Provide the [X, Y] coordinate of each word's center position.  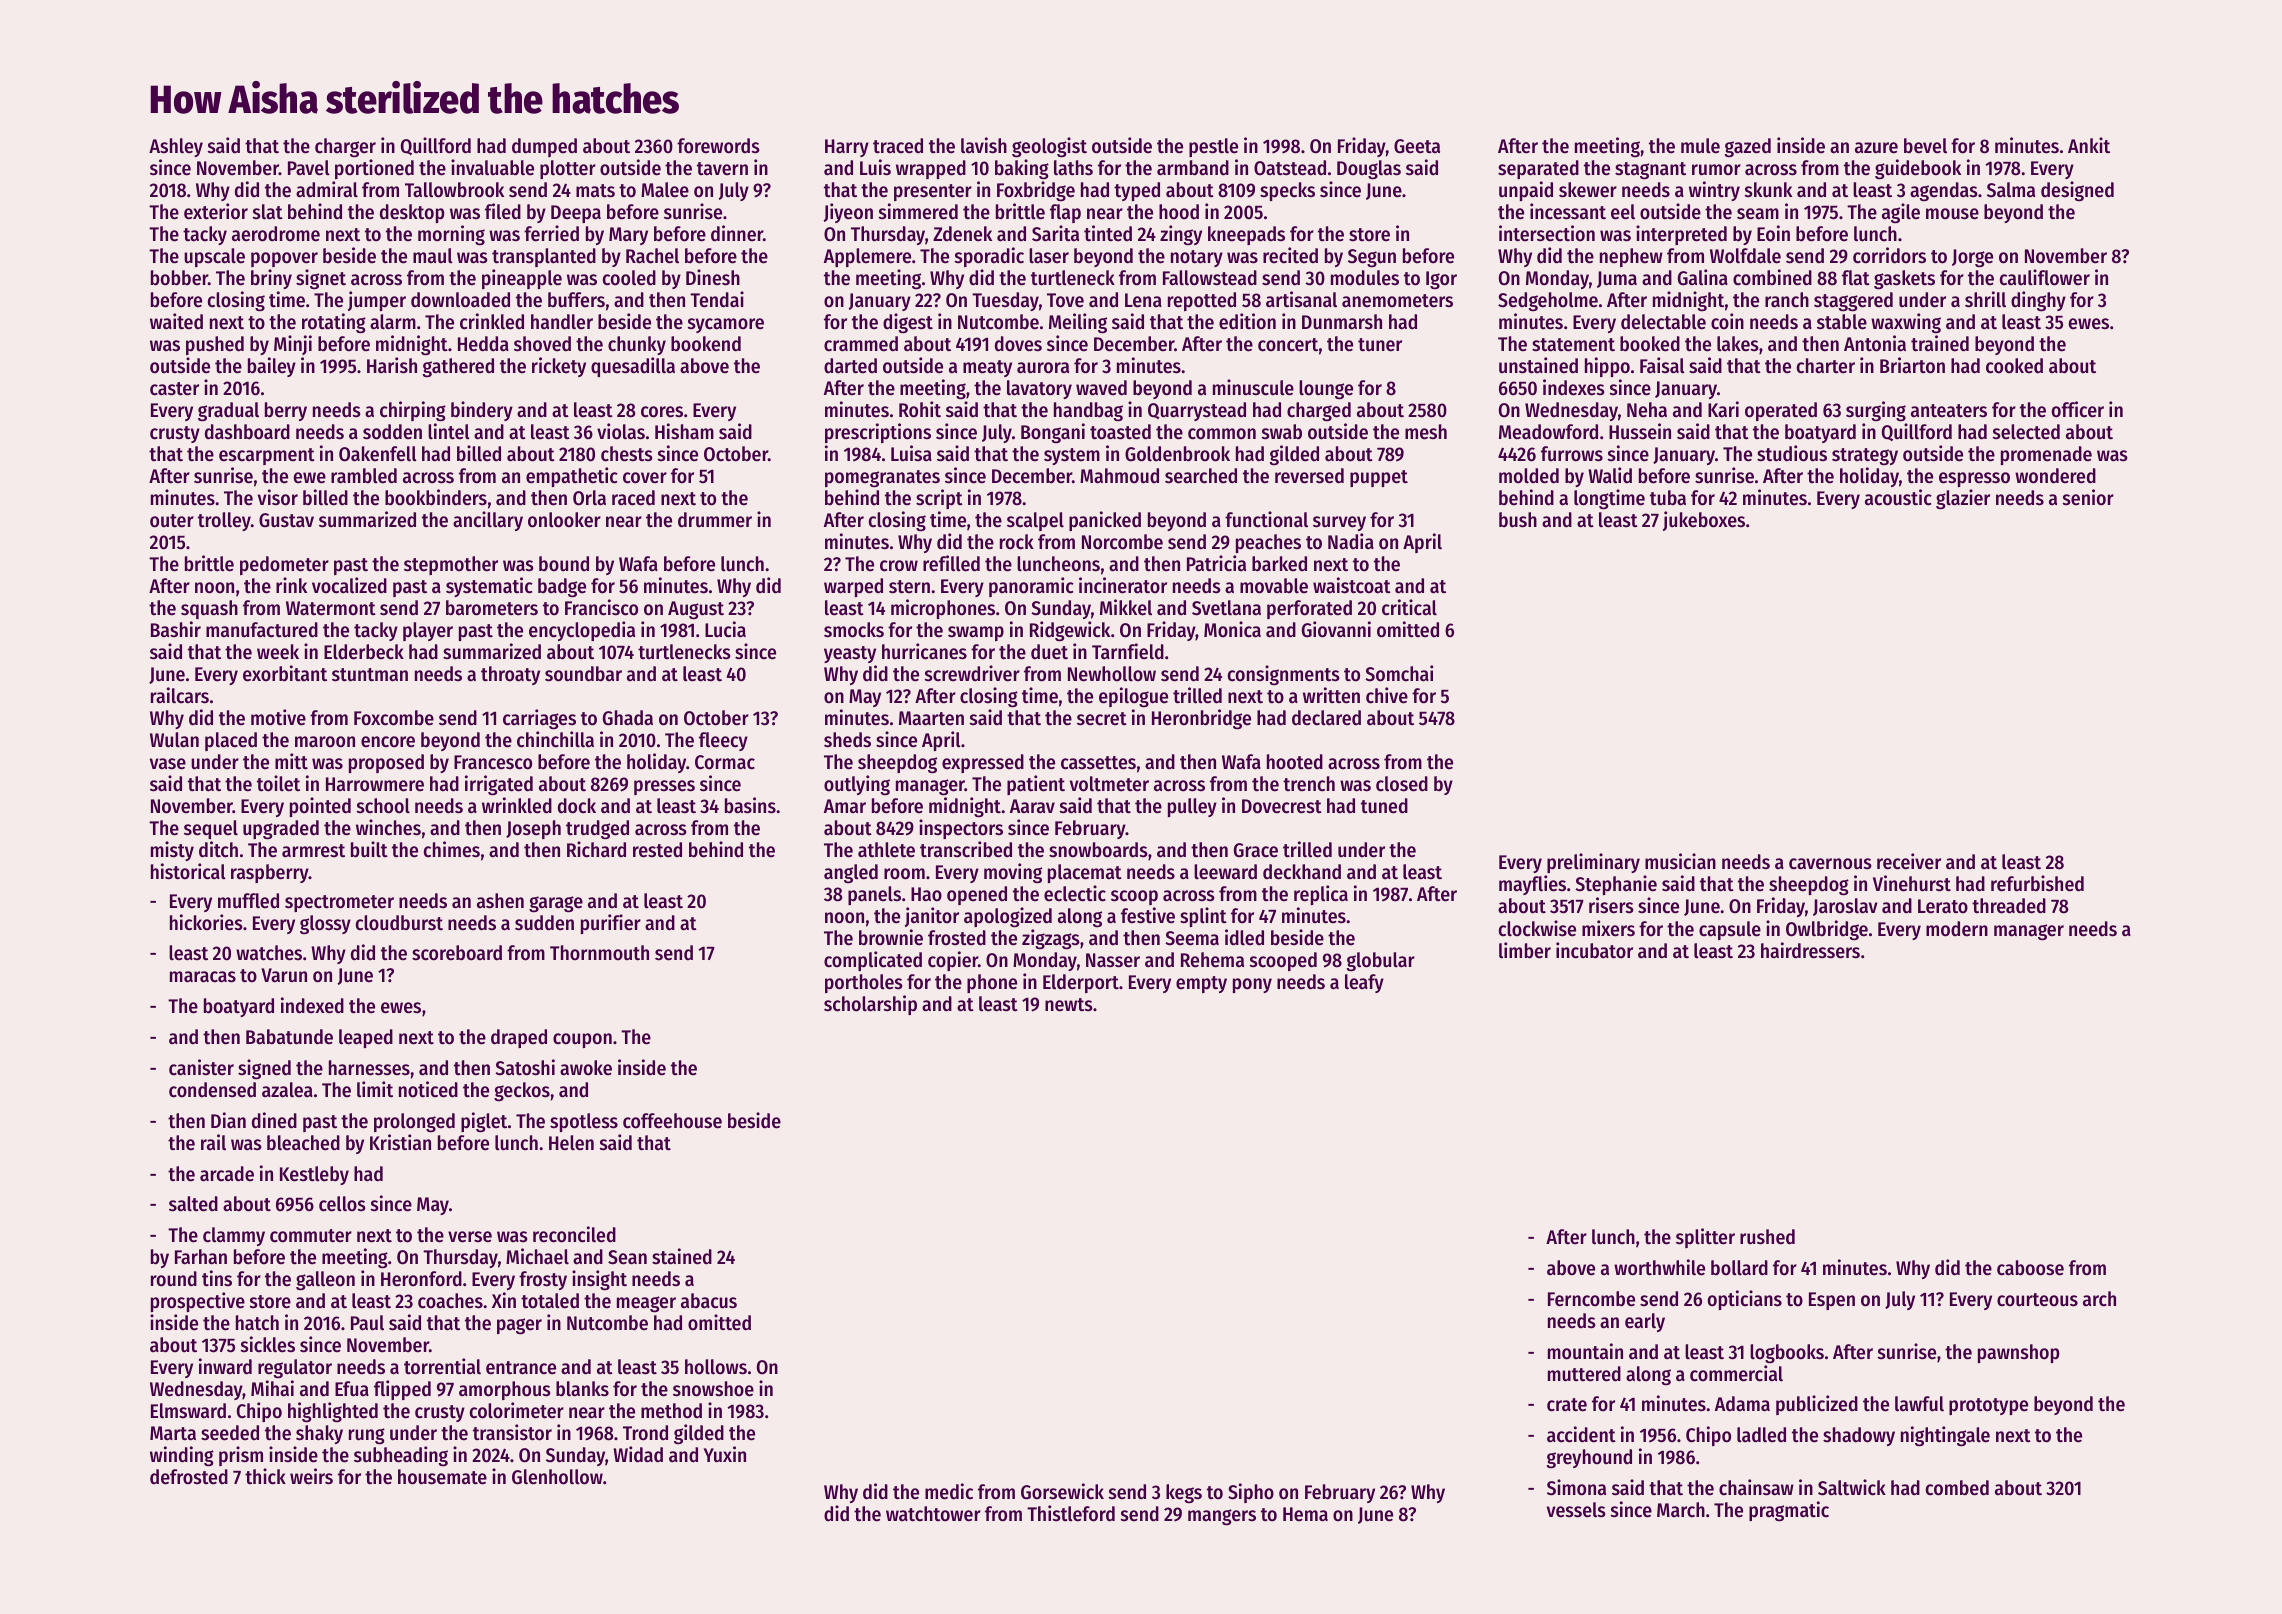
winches [388, 827]
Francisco [601, 607]
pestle [1213, 147]
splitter [1705, 1238]
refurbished [2037, 883]
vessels [1576, 1510]
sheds [847, 740]
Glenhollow [557, 1477]
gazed [1748, 147]
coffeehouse [672, 1121]
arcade [227, 1174]
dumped [544, 147]
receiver [1909, 861]
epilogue [1133, 697]
